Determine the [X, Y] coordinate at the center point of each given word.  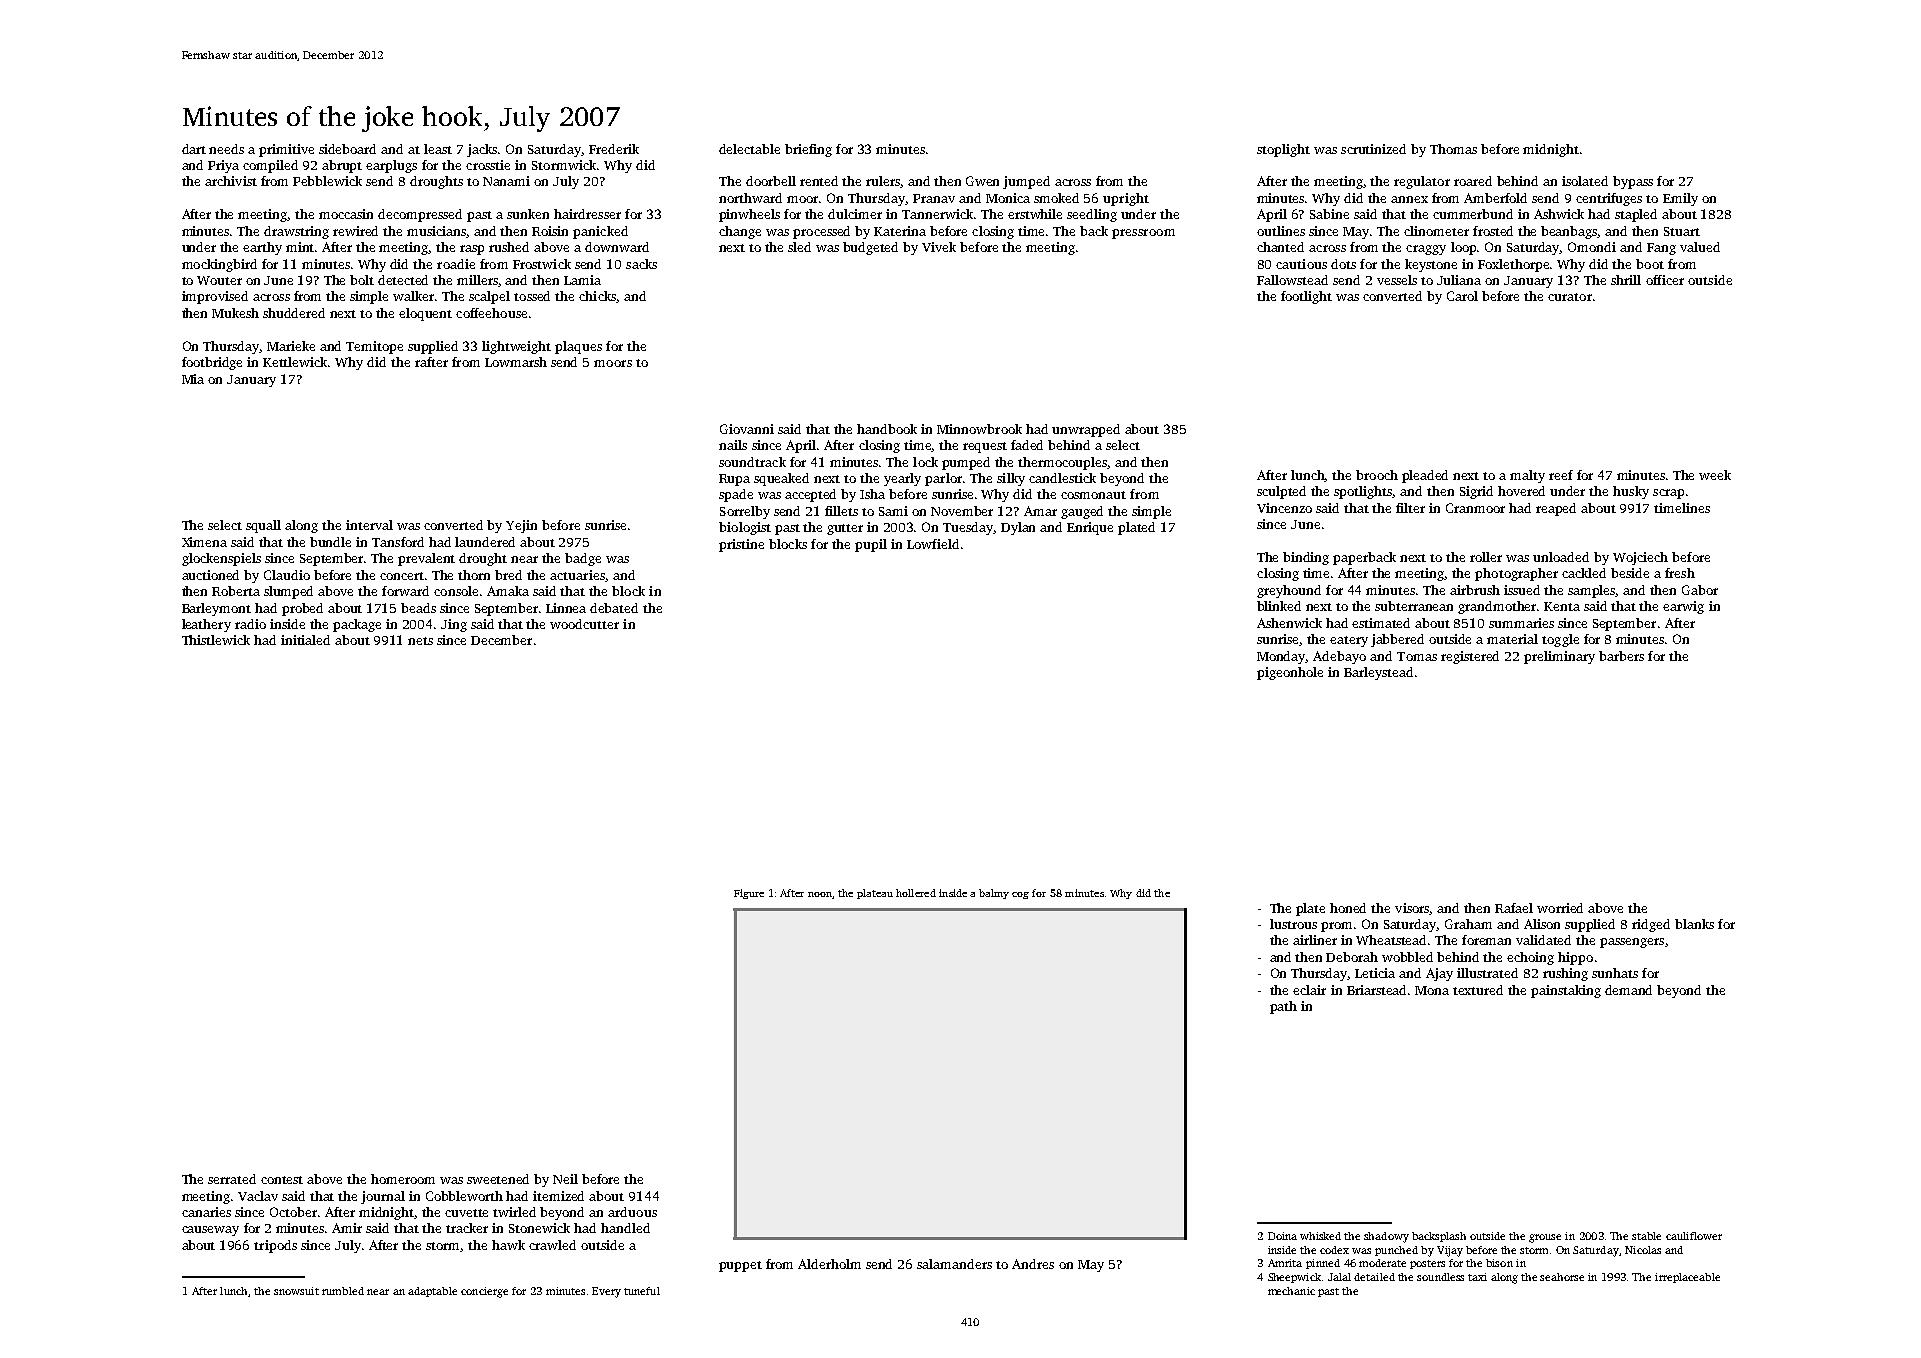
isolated [1585, 181]
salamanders [954, 1264]
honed [1348, 908]
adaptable [432, 1292]
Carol [1462, 296]
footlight [1306, 297]
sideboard [347, 149]
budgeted [870, 248]
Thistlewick [216, 640]
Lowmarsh [516, 362]
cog [1020, 895]
